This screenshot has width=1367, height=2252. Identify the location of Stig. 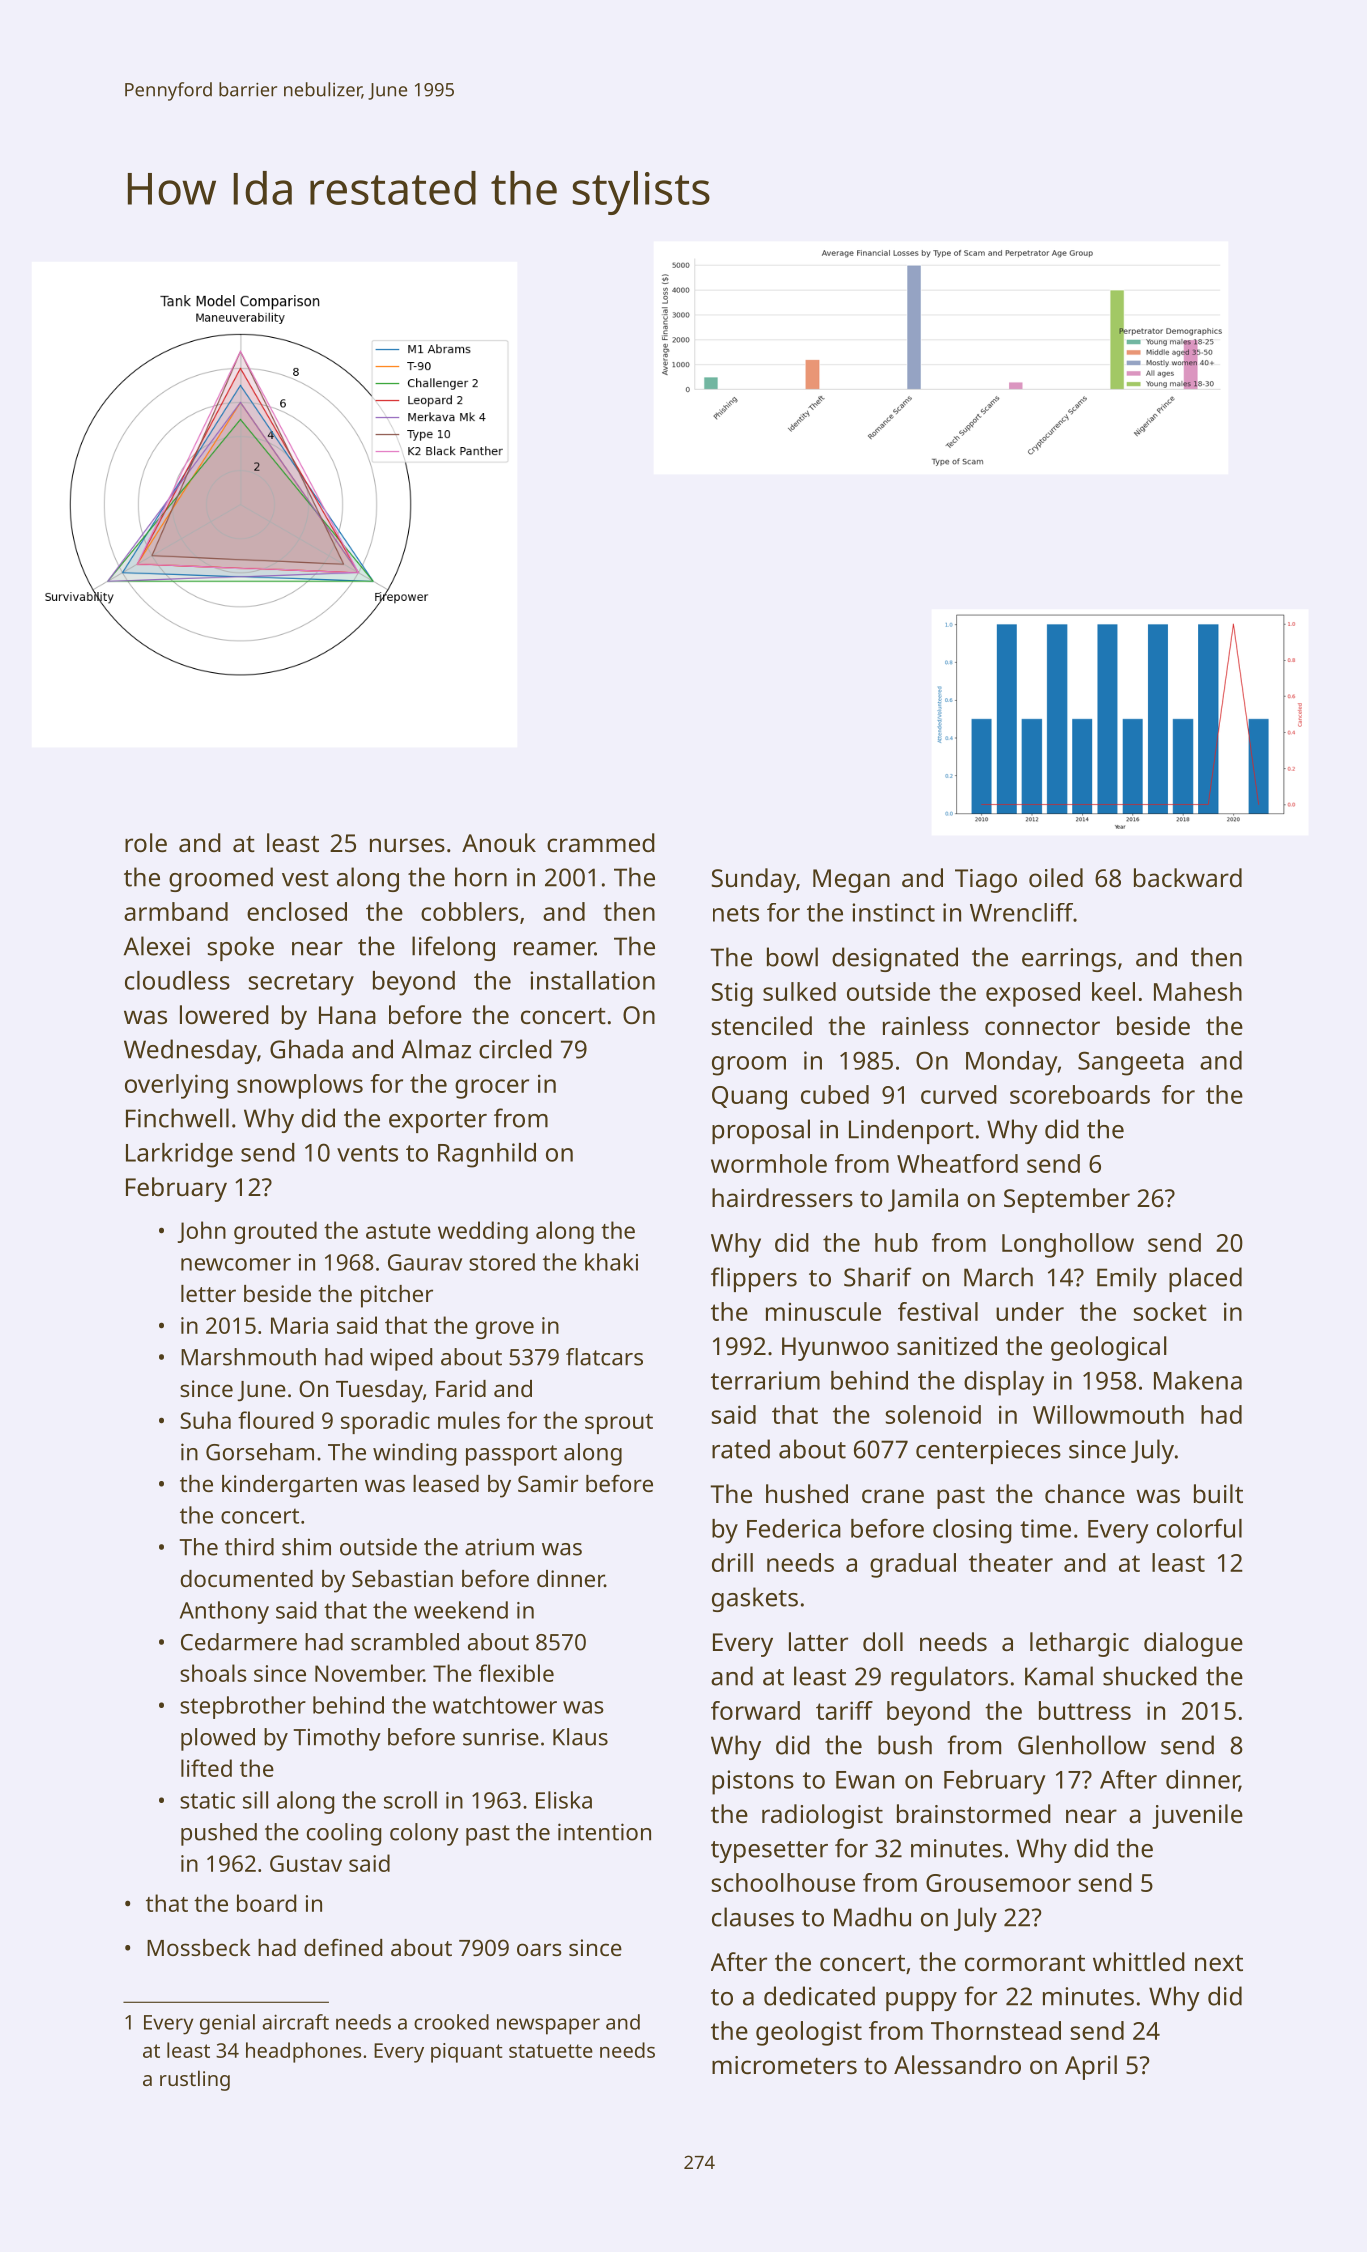
(732, 994).
